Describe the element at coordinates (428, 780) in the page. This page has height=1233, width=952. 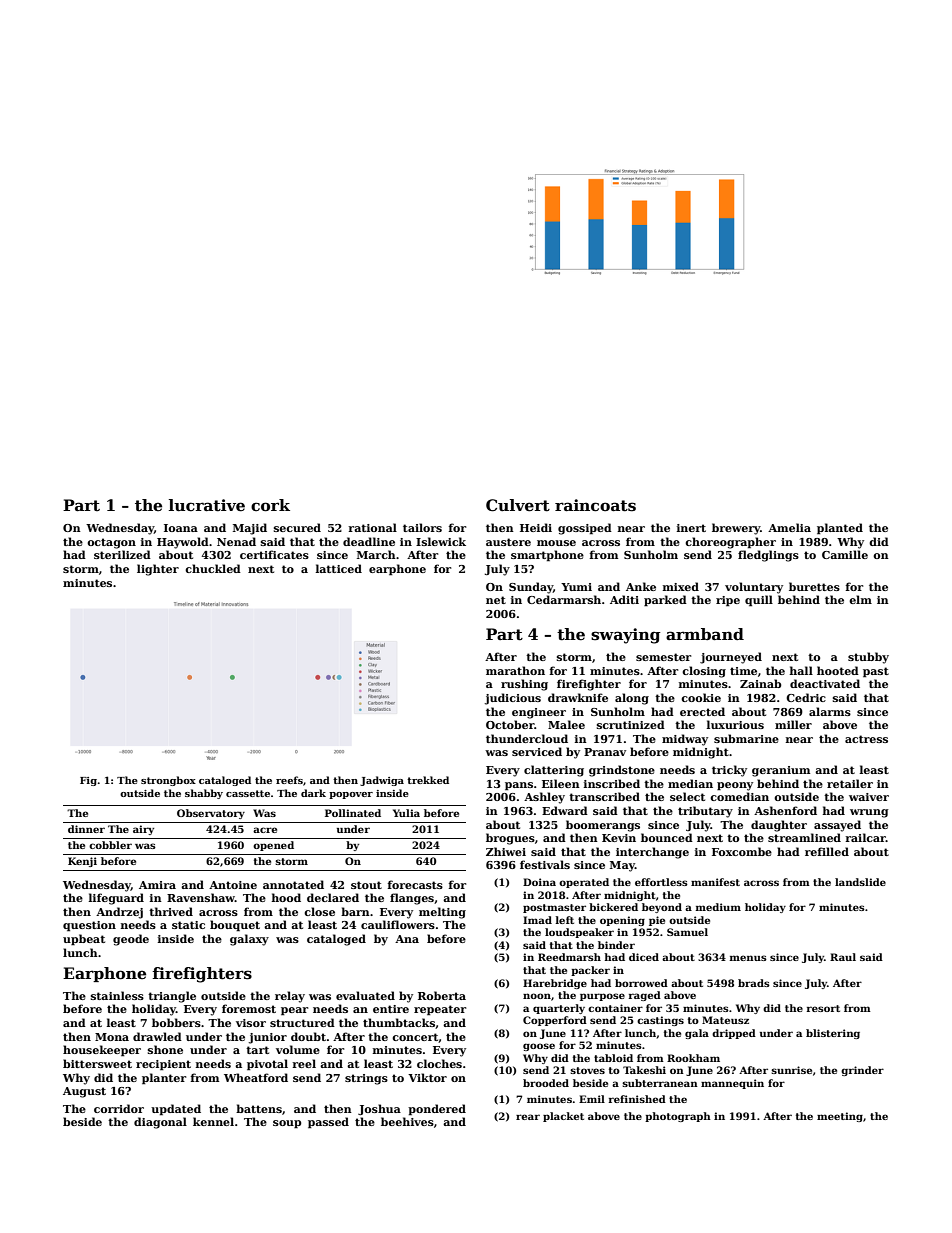
I see `trekked` at that location.
